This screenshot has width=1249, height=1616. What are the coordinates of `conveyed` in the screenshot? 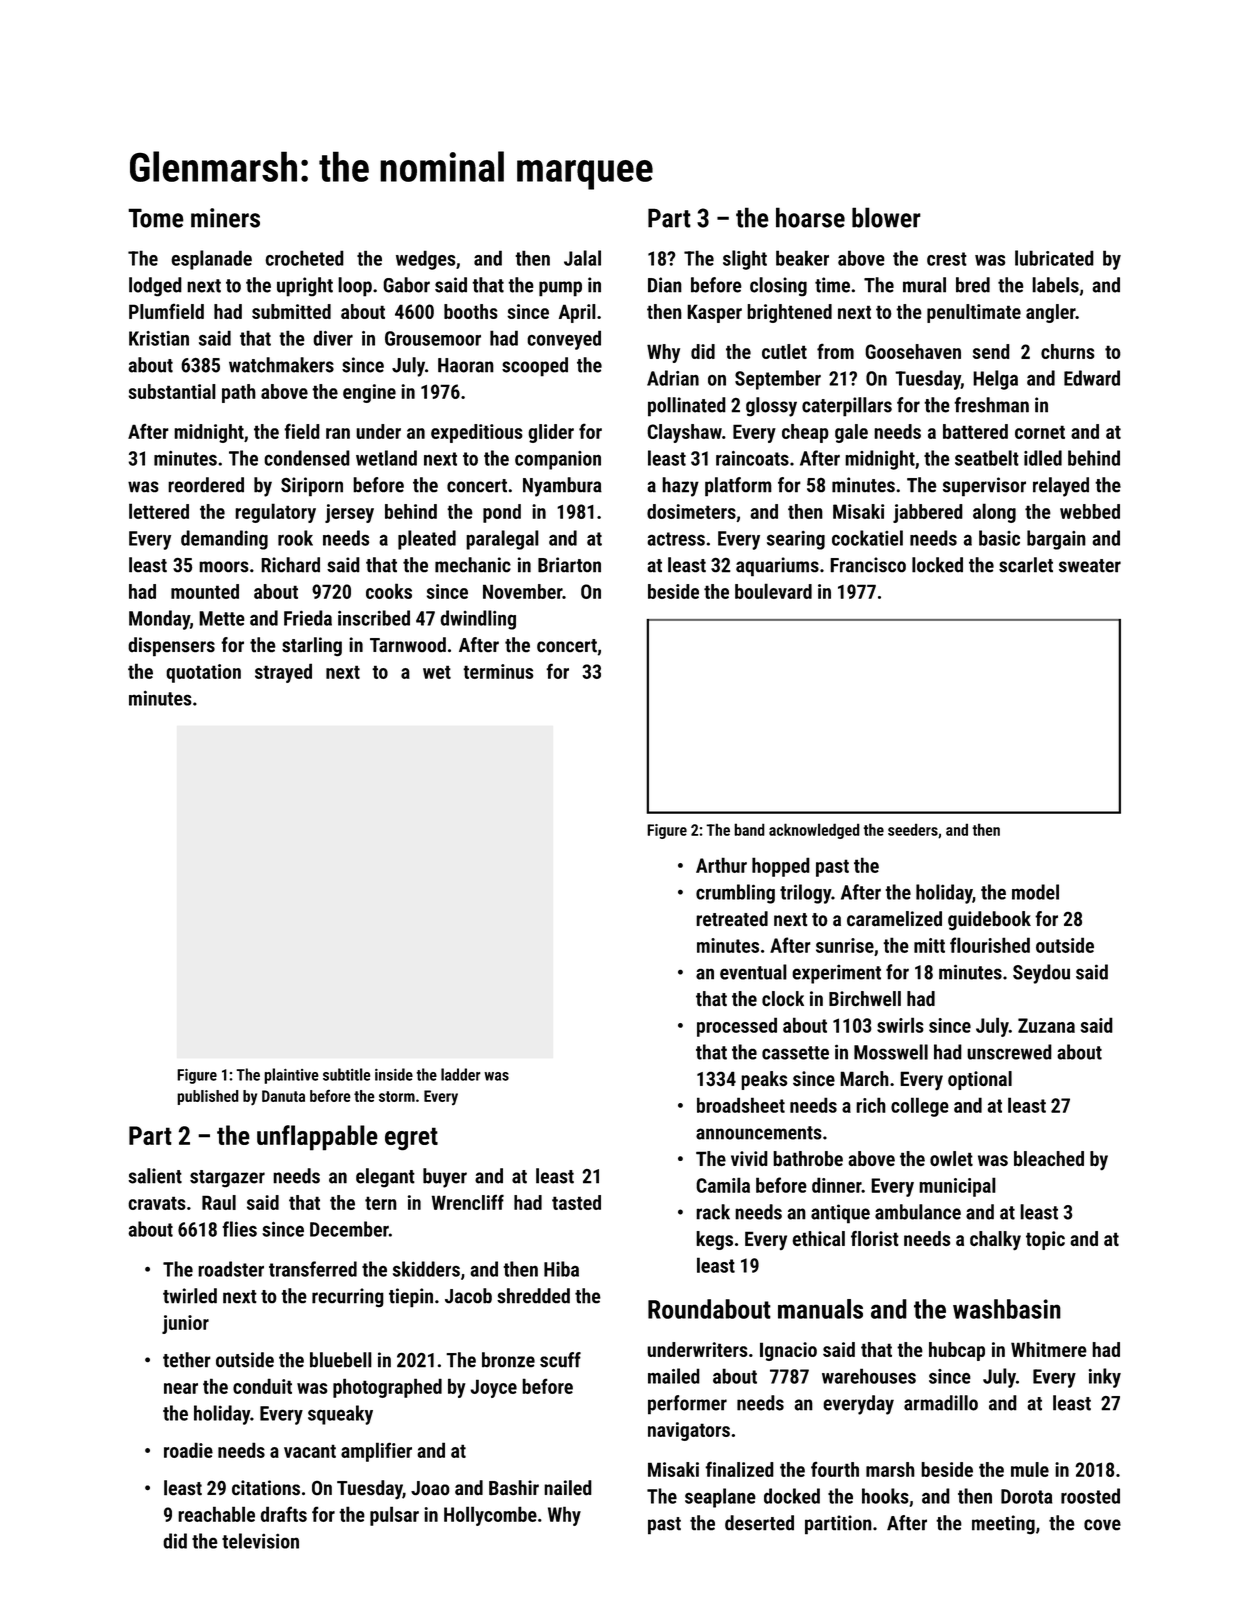 It's located at (564, 340).
